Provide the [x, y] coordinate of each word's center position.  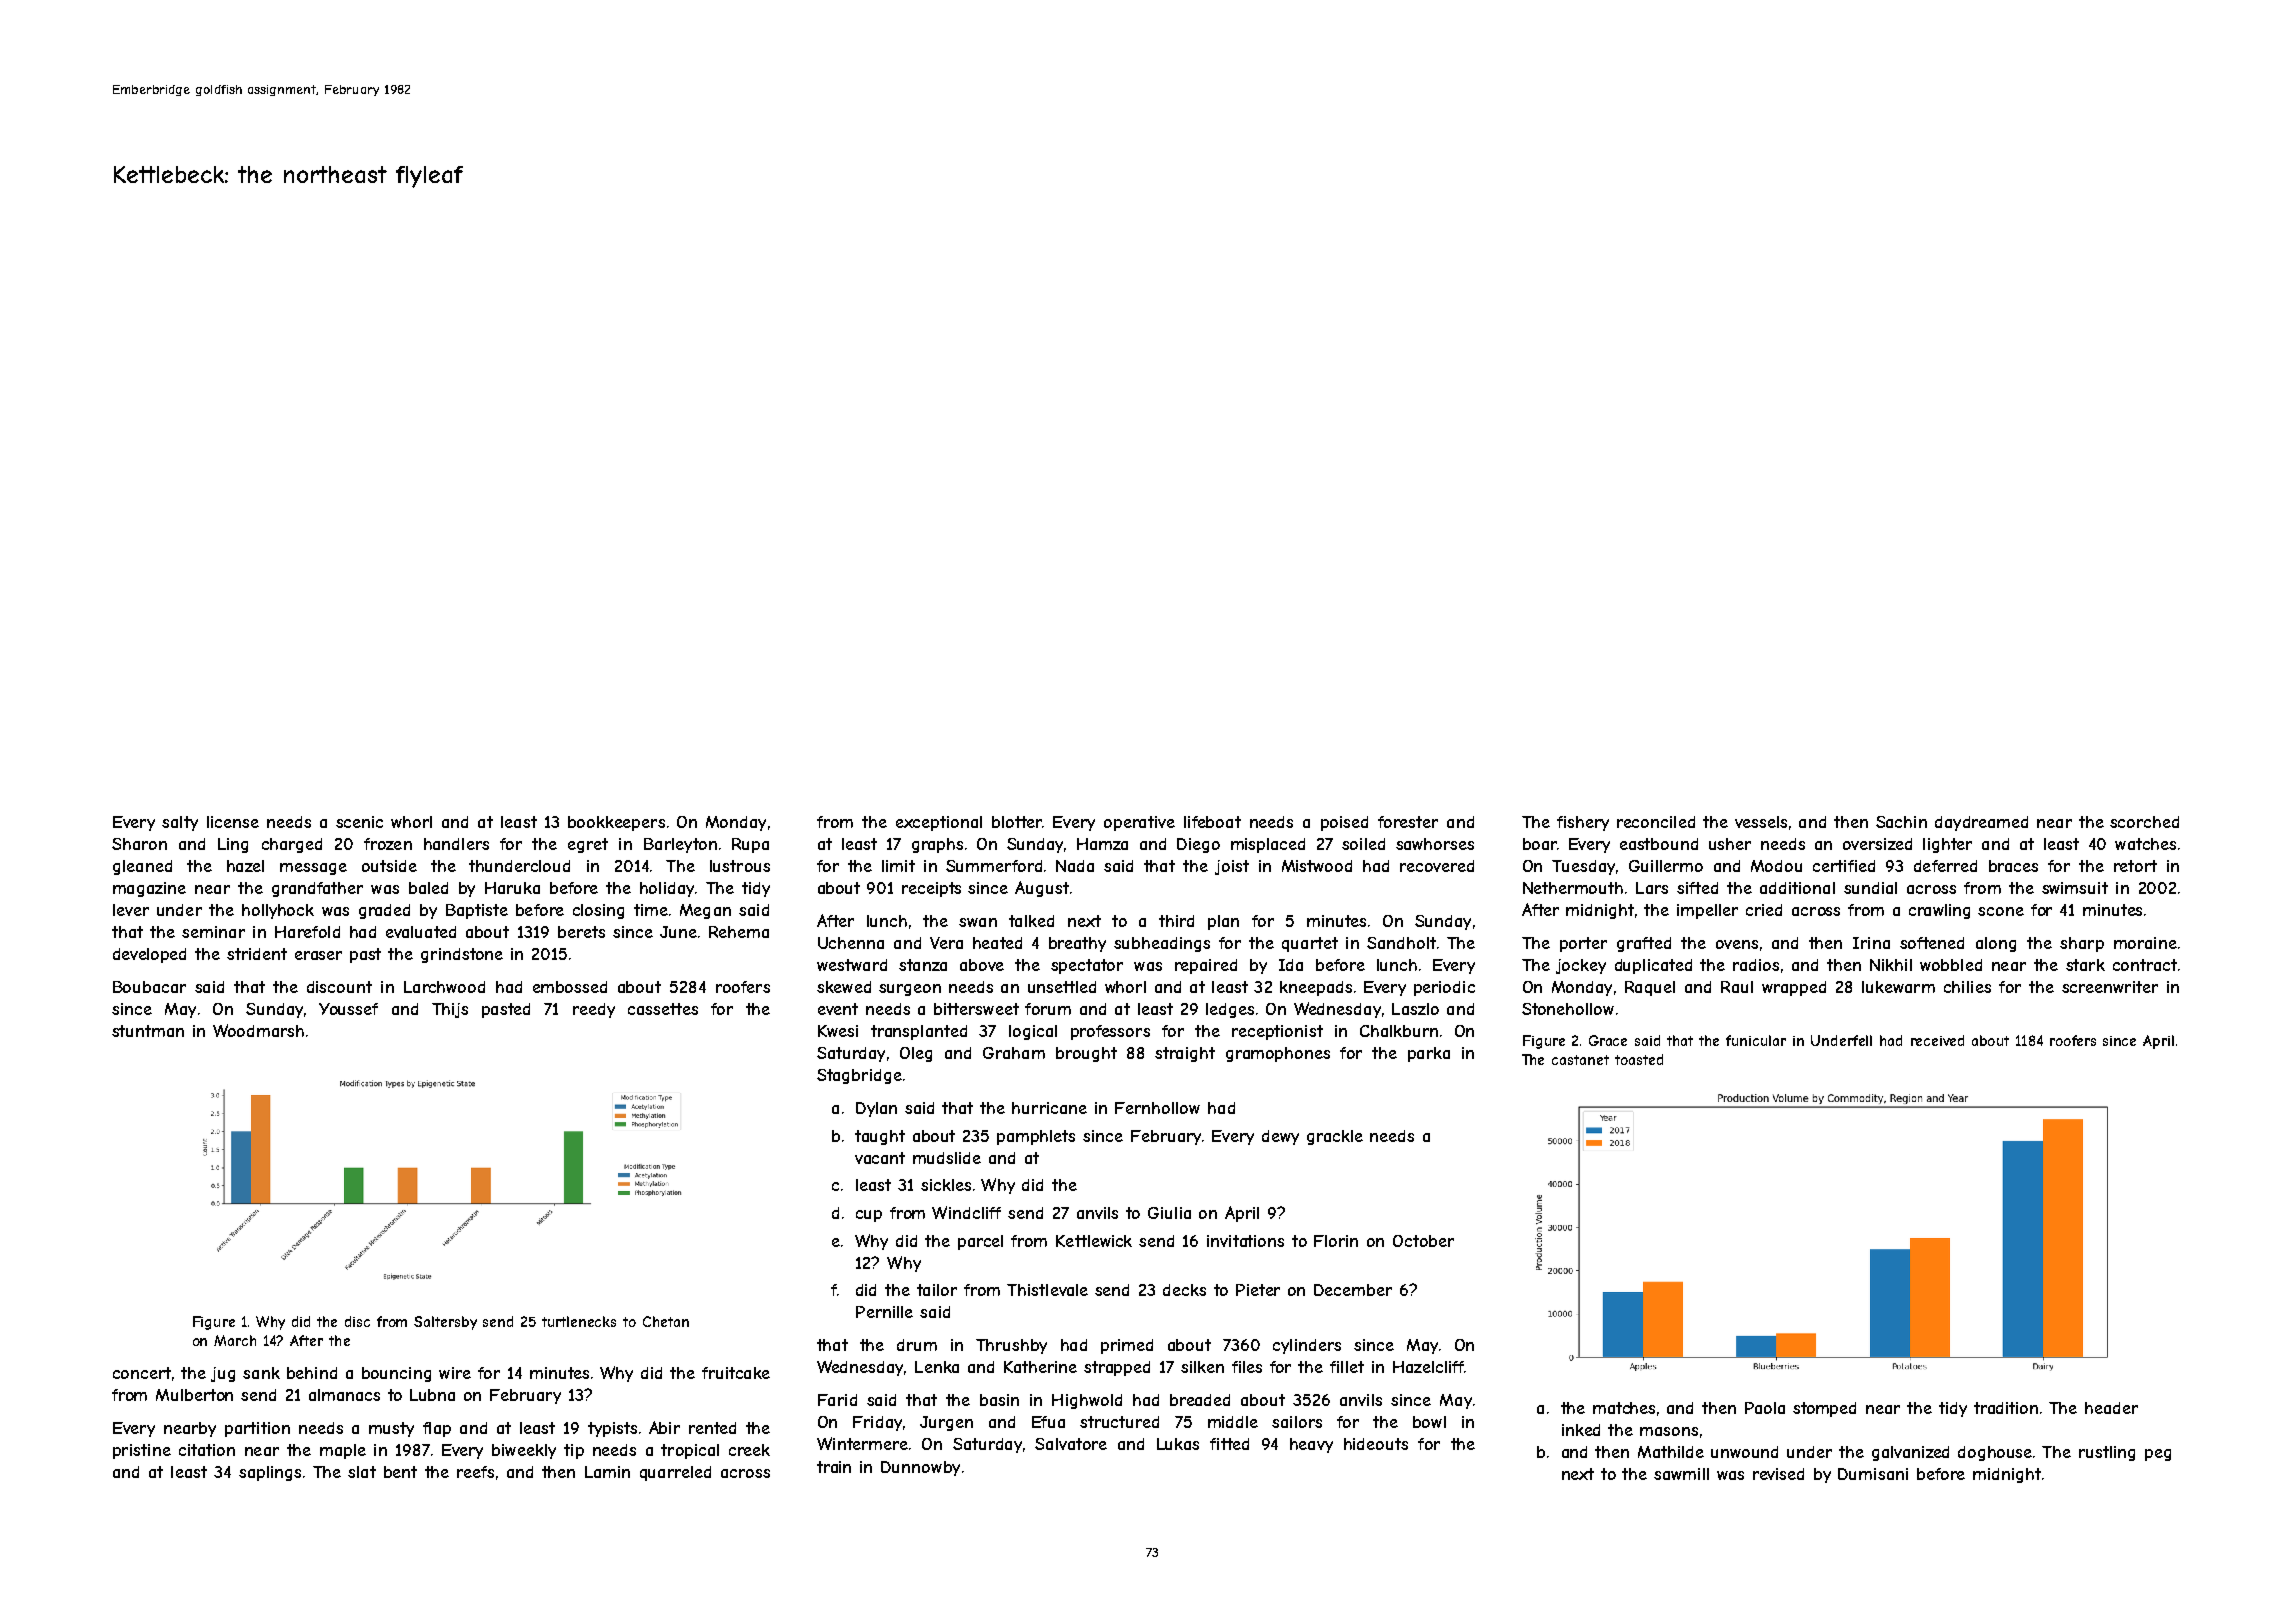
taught [880, 1137]
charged [292, 845]
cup [869, 1216]
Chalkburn [1399, 1031]
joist [1232, 867]
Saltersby [445, 1323]
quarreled [675, 1473]
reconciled [1656, 822]
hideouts [1376, 1444]
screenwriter [2110, 987]
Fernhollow [1157, 1108]
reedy [594, 1010]
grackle [1335, 1137]
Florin [1336, 1241]
